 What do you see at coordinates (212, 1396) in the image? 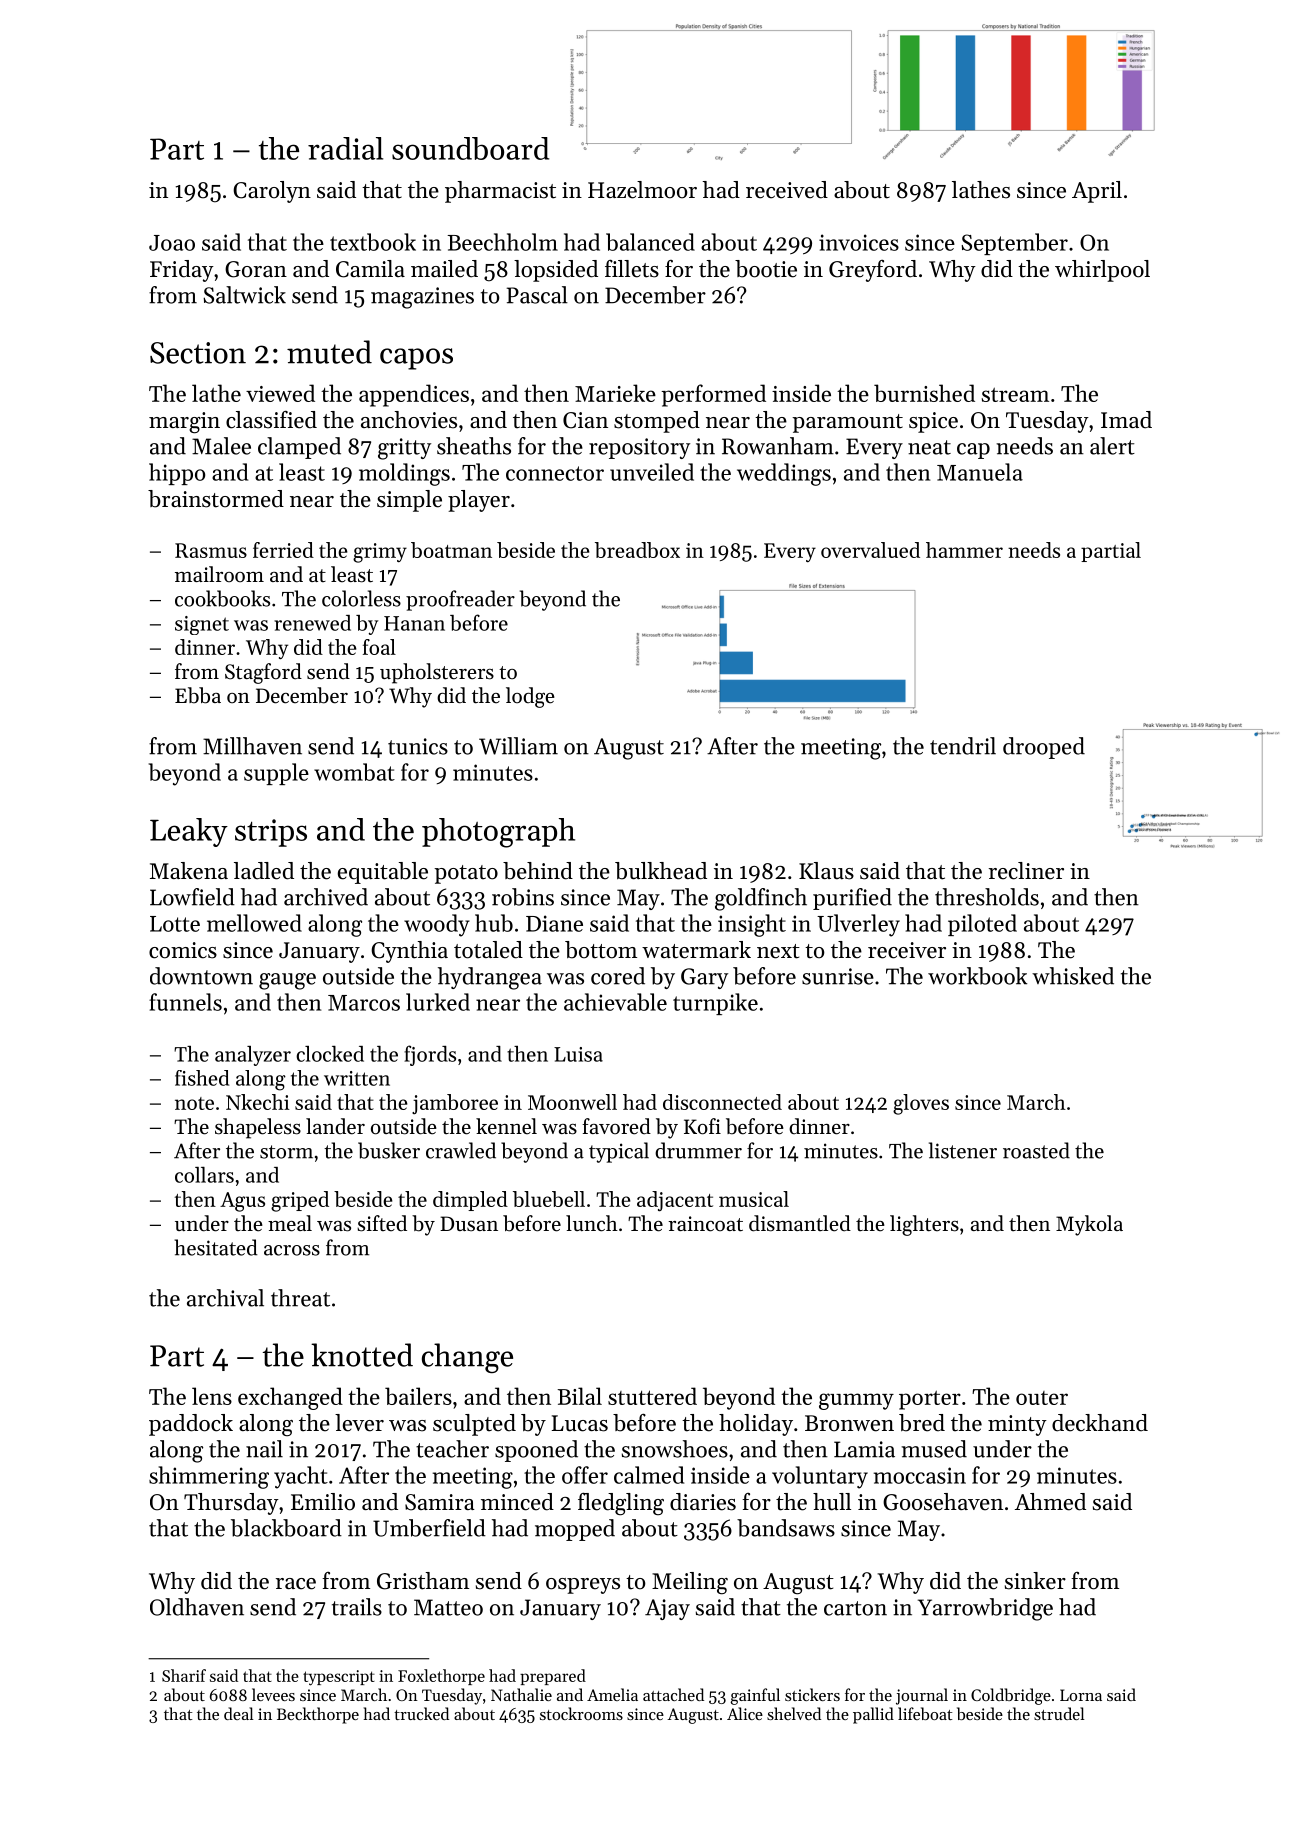
I see `lens` at bounding box center [212, 1396].
